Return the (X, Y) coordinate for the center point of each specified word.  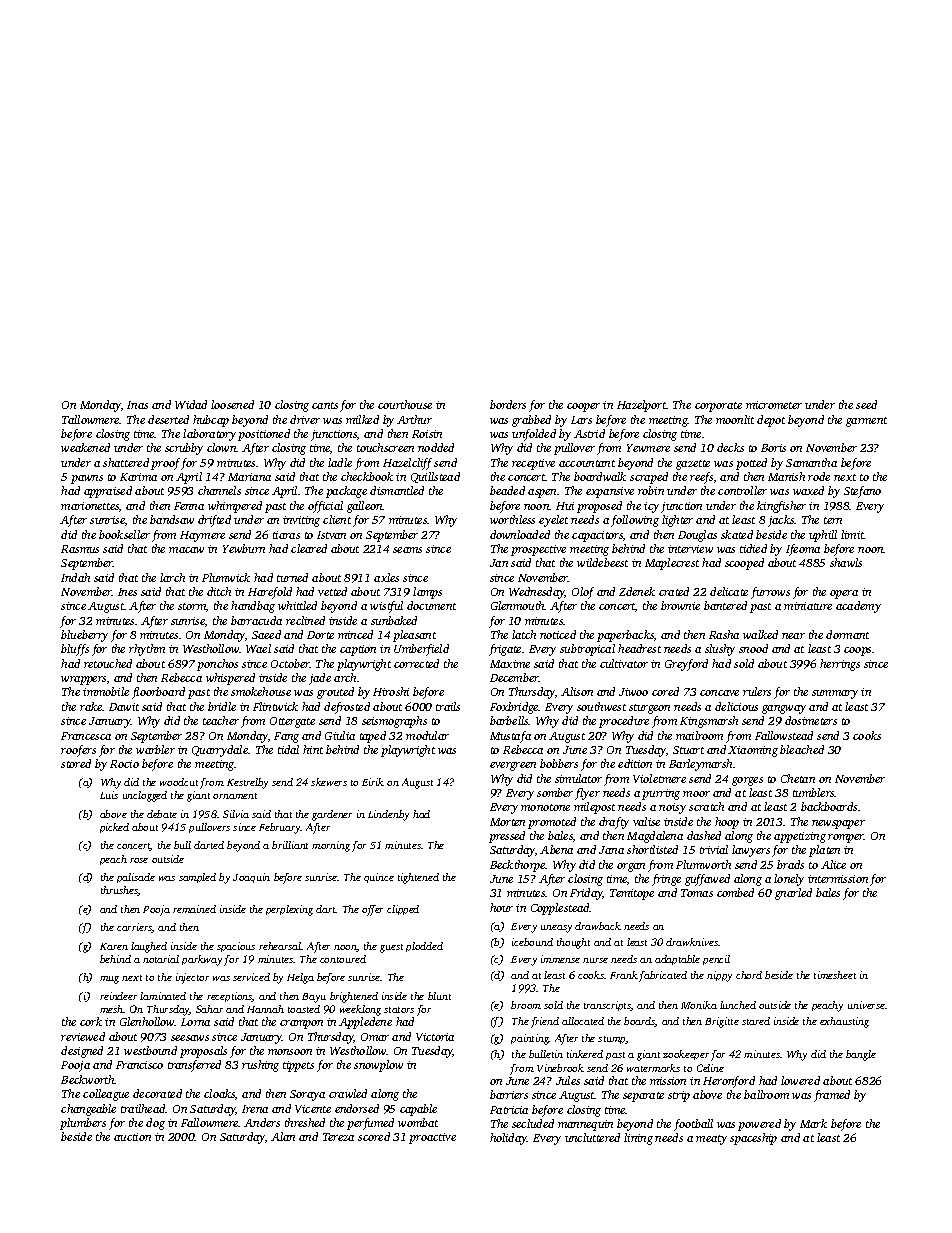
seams (407, 550)
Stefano (862, 492)
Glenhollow (147, 1021)
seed (866, 404)
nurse (595, 960)
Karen (114, 946)
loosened (232, 404)
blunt (439, 996)
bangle (861, 1055)
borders (508, 404)
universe (866, 1005)
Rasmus (80, 549)
